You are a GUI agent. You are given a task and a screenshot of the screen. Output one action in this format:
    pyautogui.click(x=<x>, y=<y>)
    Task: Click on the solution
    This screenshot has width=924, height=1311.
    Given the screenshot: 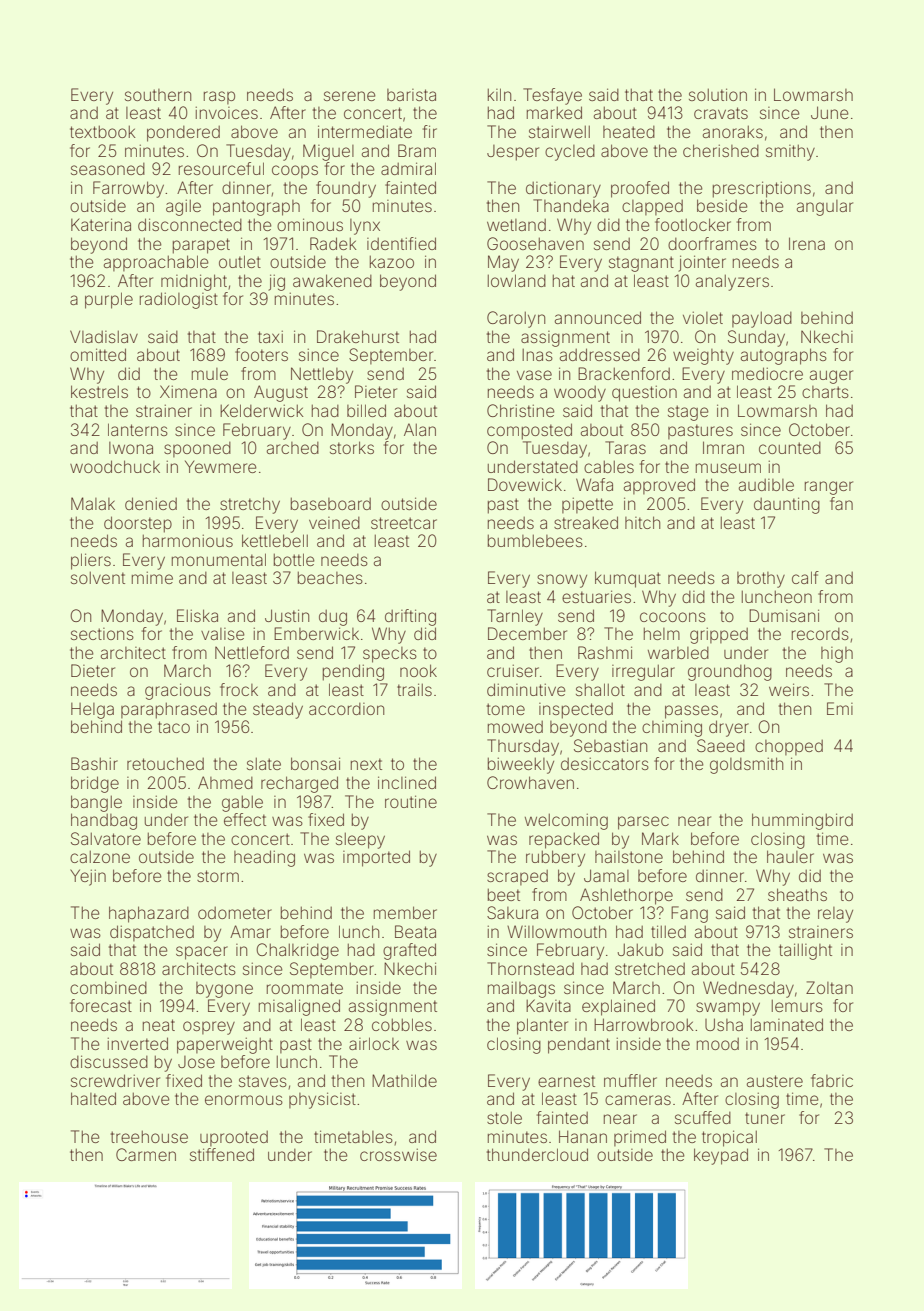 What is the action you would take?
    pyautogui.click(x=718, y=94)
